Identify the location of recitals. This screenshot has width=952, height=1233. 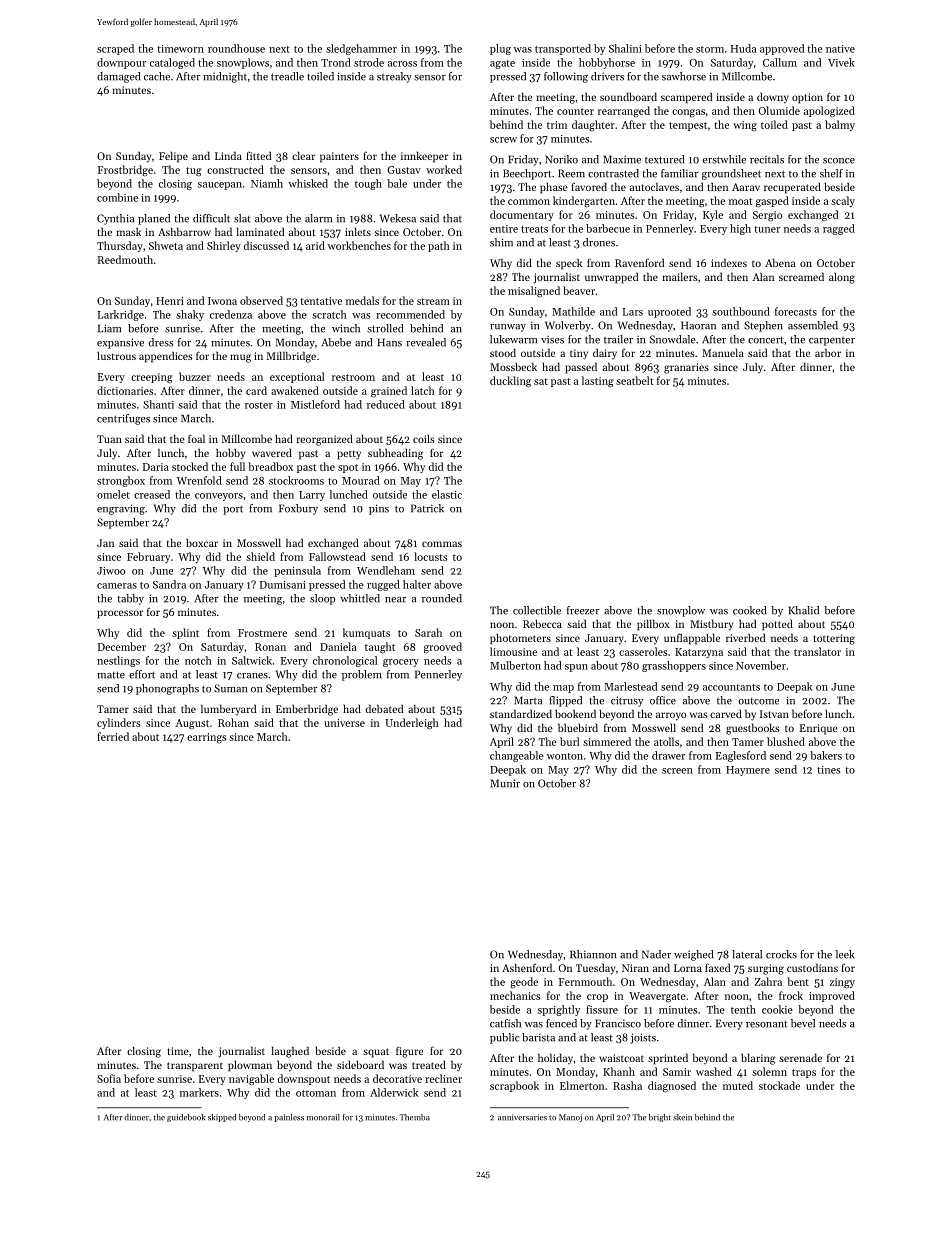
(767, 159).
